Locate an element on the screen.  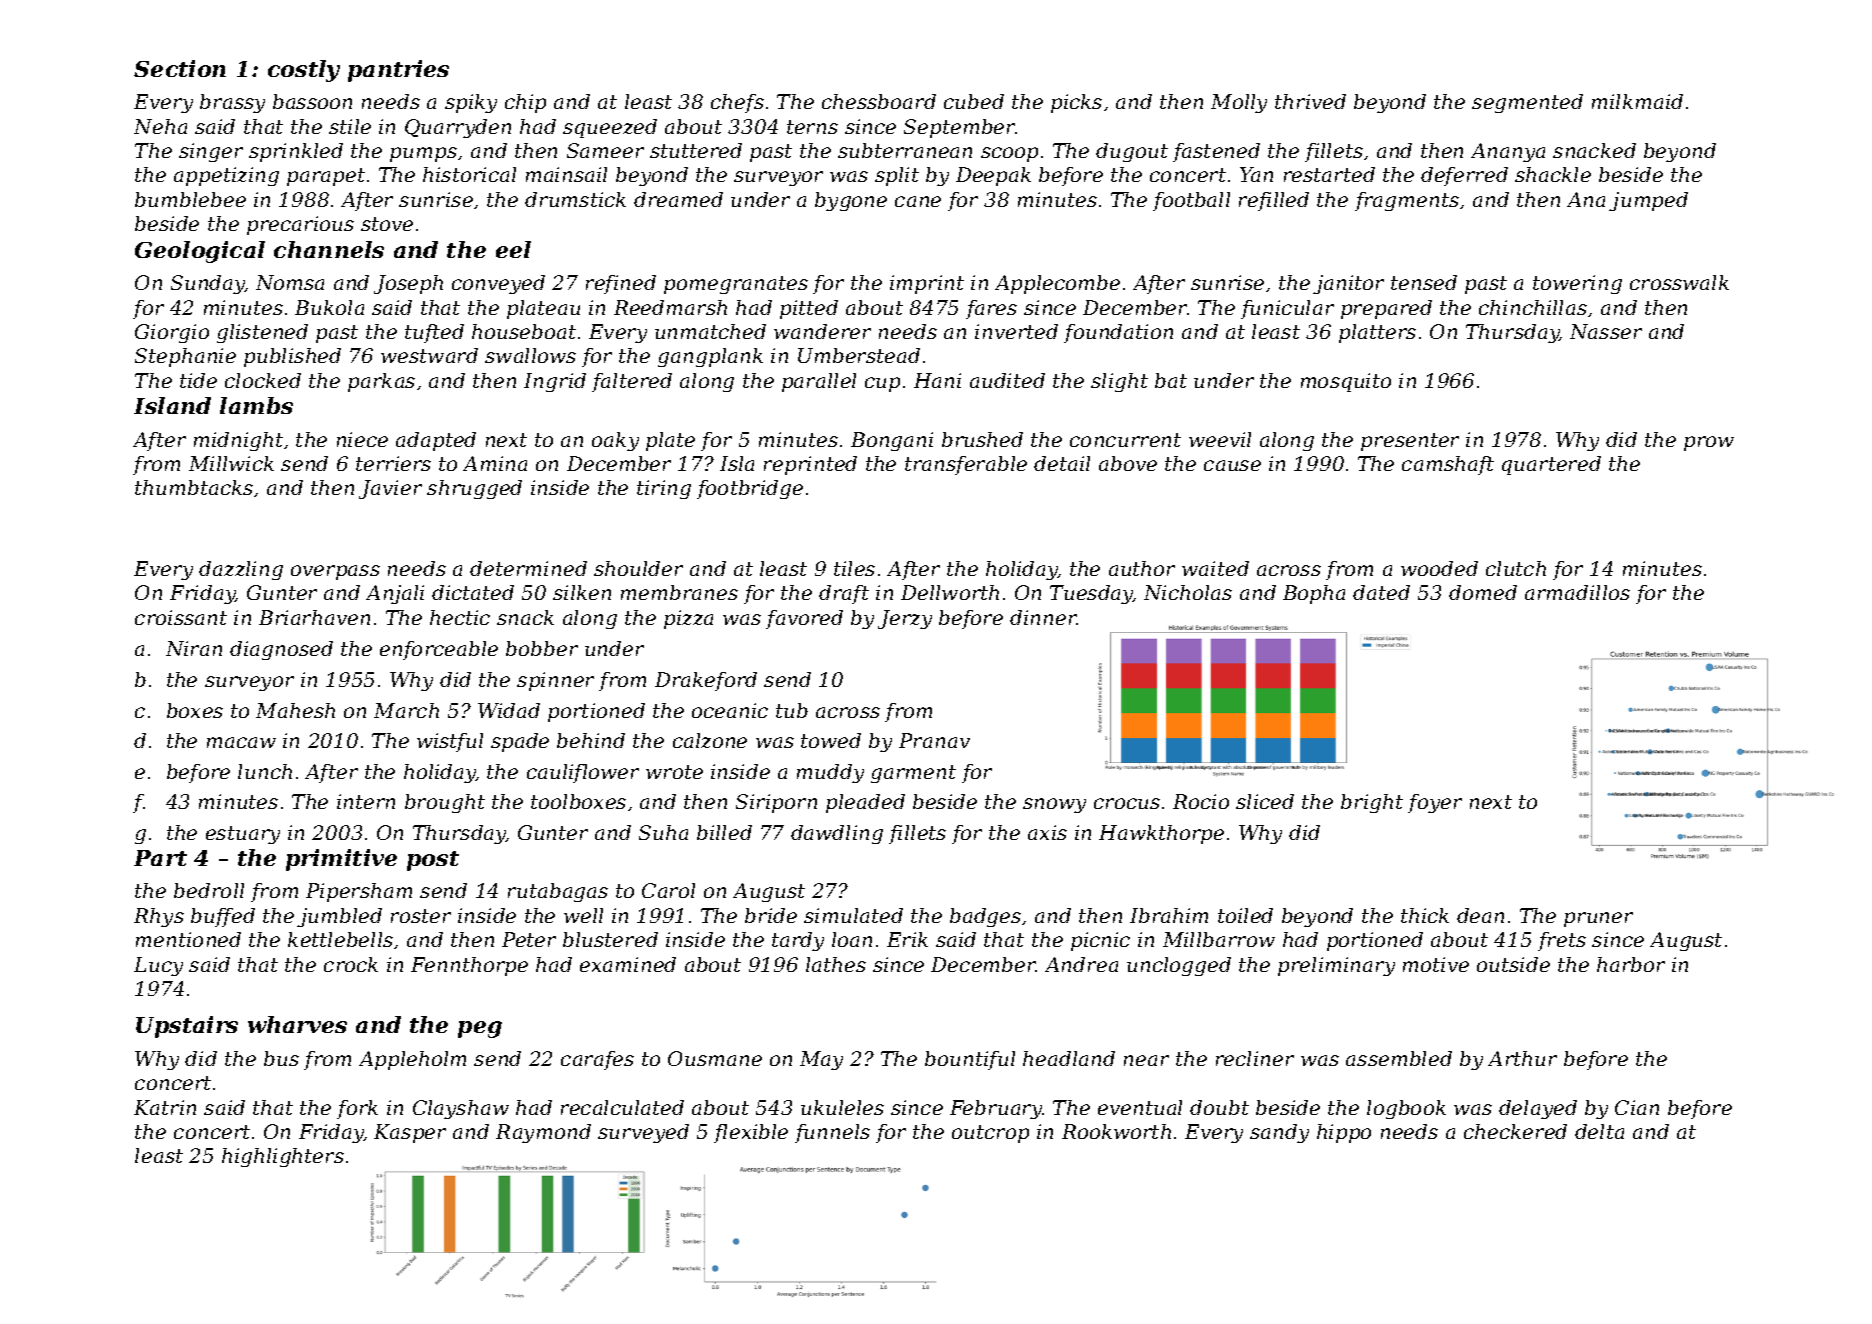
garment is located at coordinates (913, 774).
